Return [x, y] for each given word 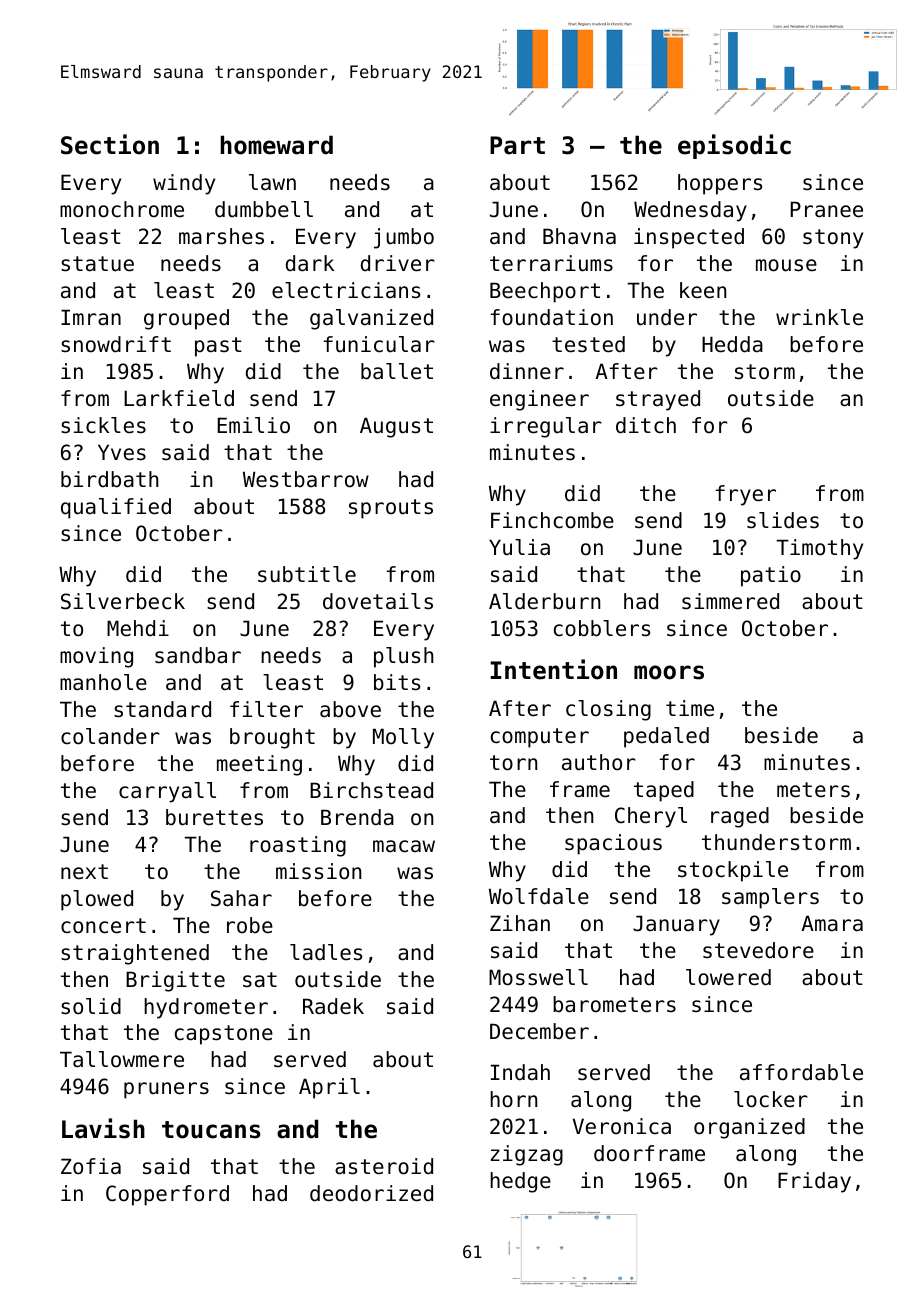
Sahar [241, 898]
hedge [520, 1182]
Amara [832, 923]
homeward [277, 145]
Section [110, 144]
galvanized [371, 319]
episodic [734, 146]
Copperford [167, 1195]
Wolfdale [539, 896]
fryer [745, 495]
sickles [103, 425]
